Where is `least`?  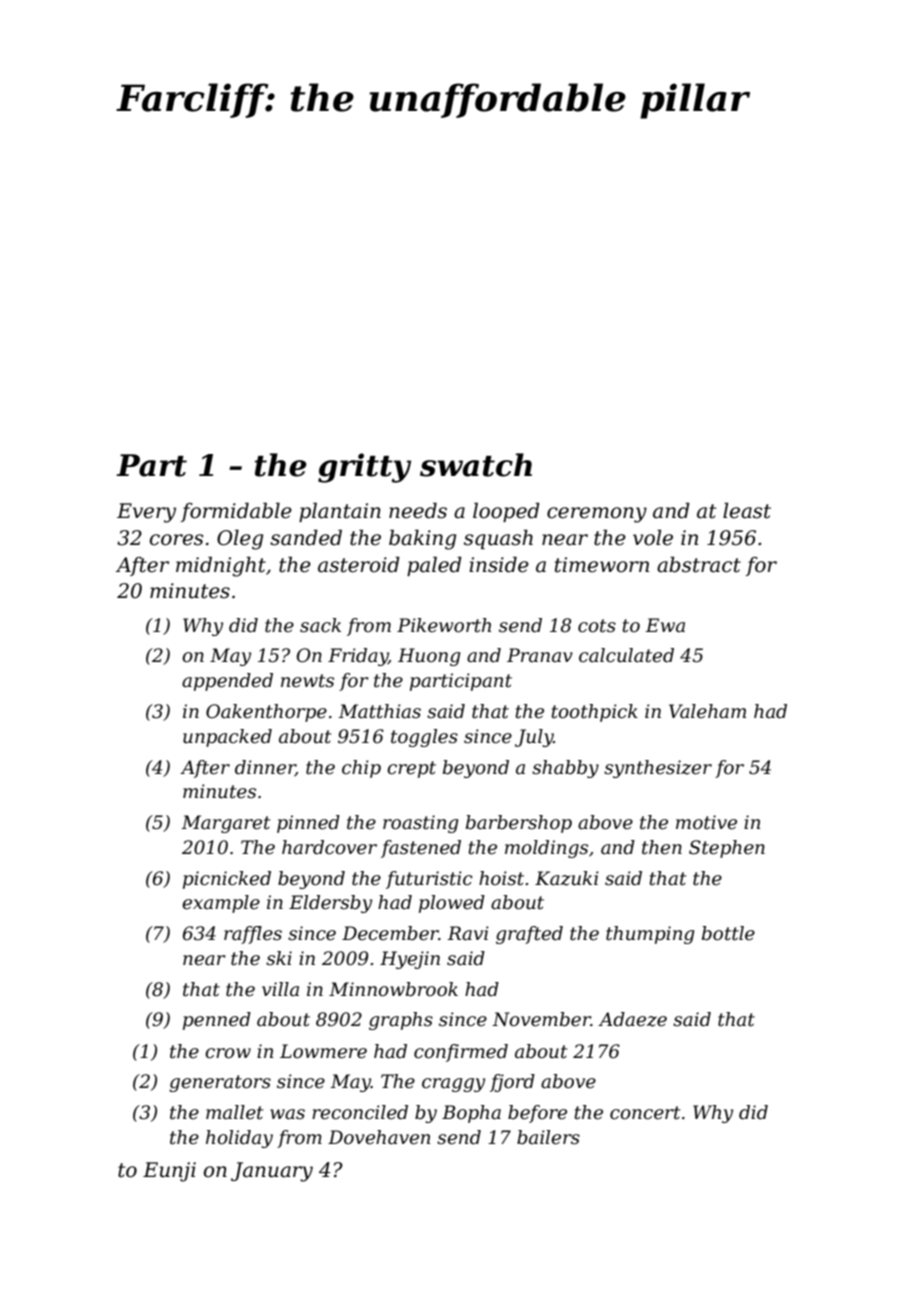 least is located at coordinates (747, 511).
